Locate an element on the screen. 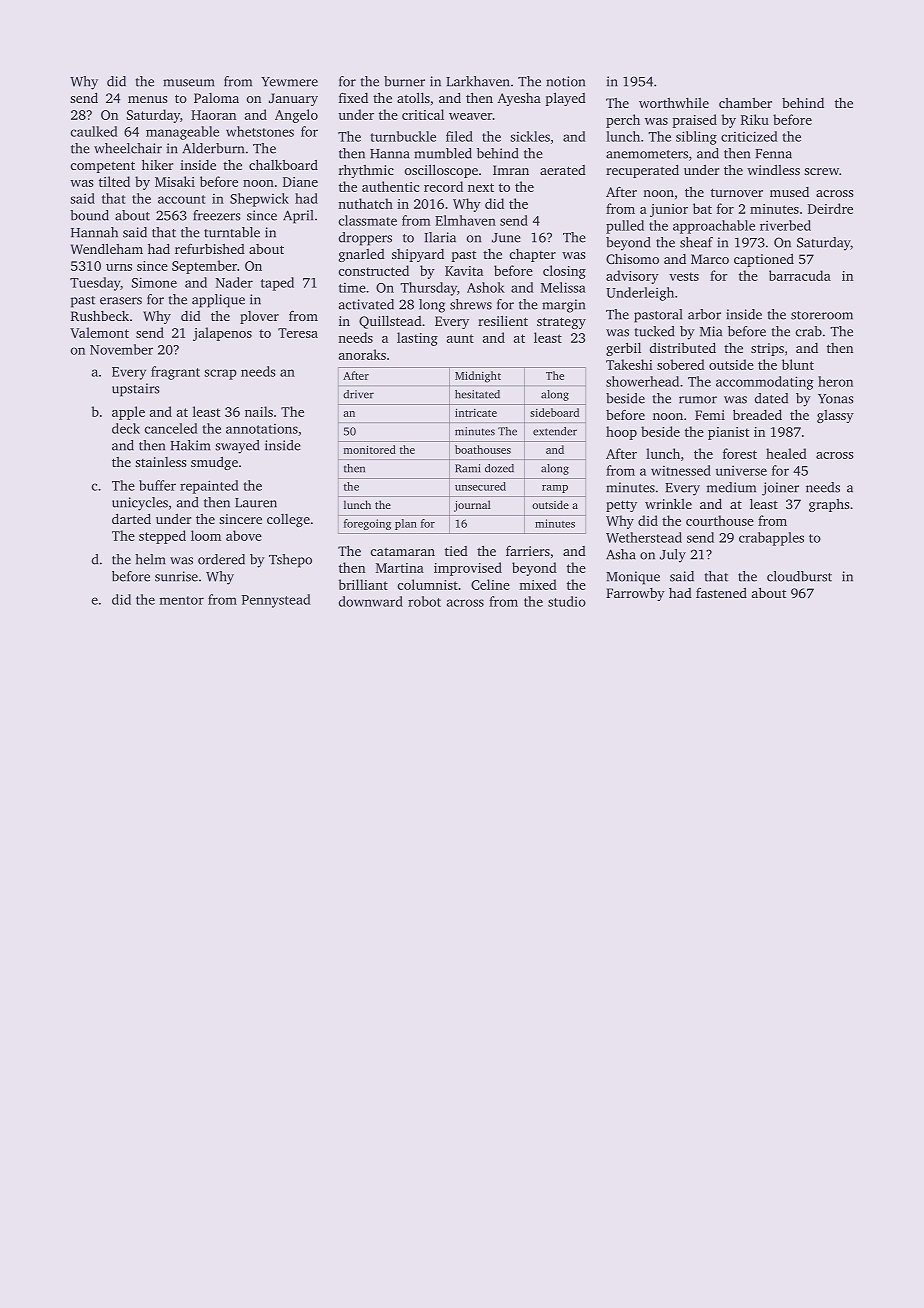  screw is located at coordinates (821, 171).
